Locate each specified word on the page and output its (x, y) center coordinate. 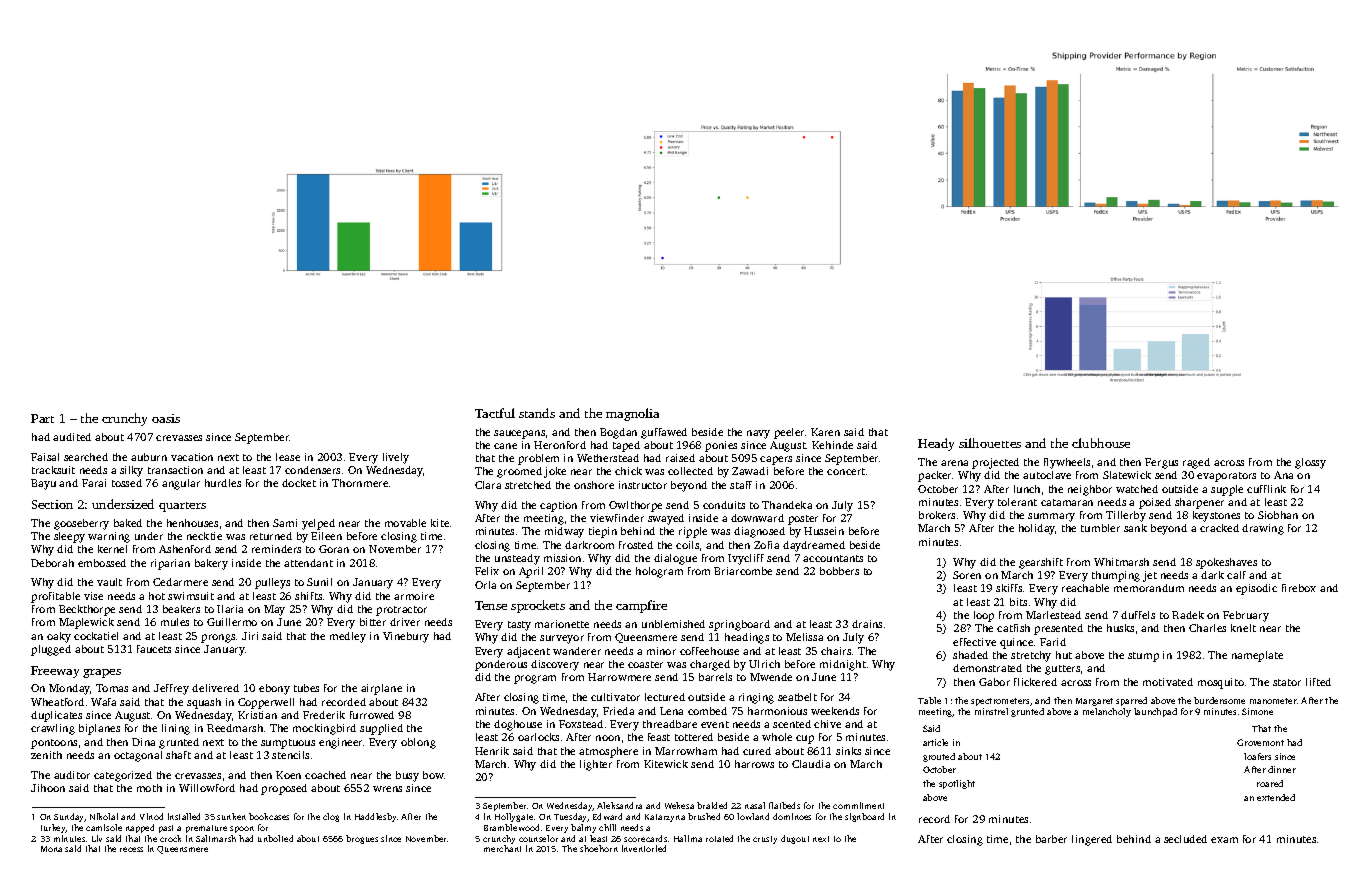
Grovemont (1260, 742)
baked (128, 523)
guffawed (664, 433)
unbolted (275, 838)
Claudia (811, 764)
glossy (1310, 463)
